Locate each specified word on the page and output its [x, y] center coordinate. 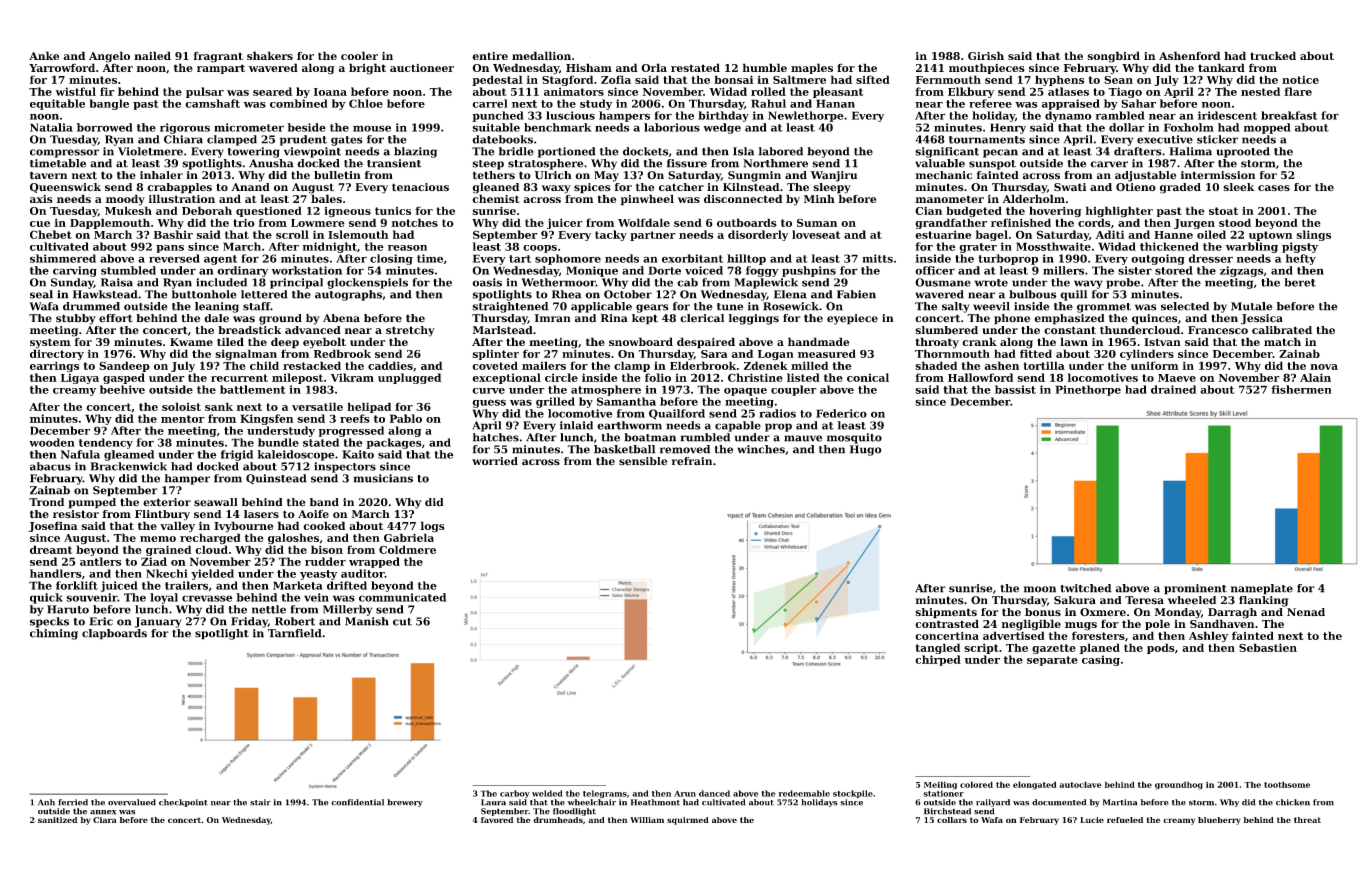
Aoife [313, 514]
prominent [1195, 589]
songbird [1114, 57]
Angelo [109, 57]
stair [260, 802]
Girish [986, 55]
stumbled [128, 270]
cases [1274, 188]
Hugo [866, 450]
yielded [212, 574]
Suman [817, 223]
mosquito [854, 438]
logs [432, 527]
